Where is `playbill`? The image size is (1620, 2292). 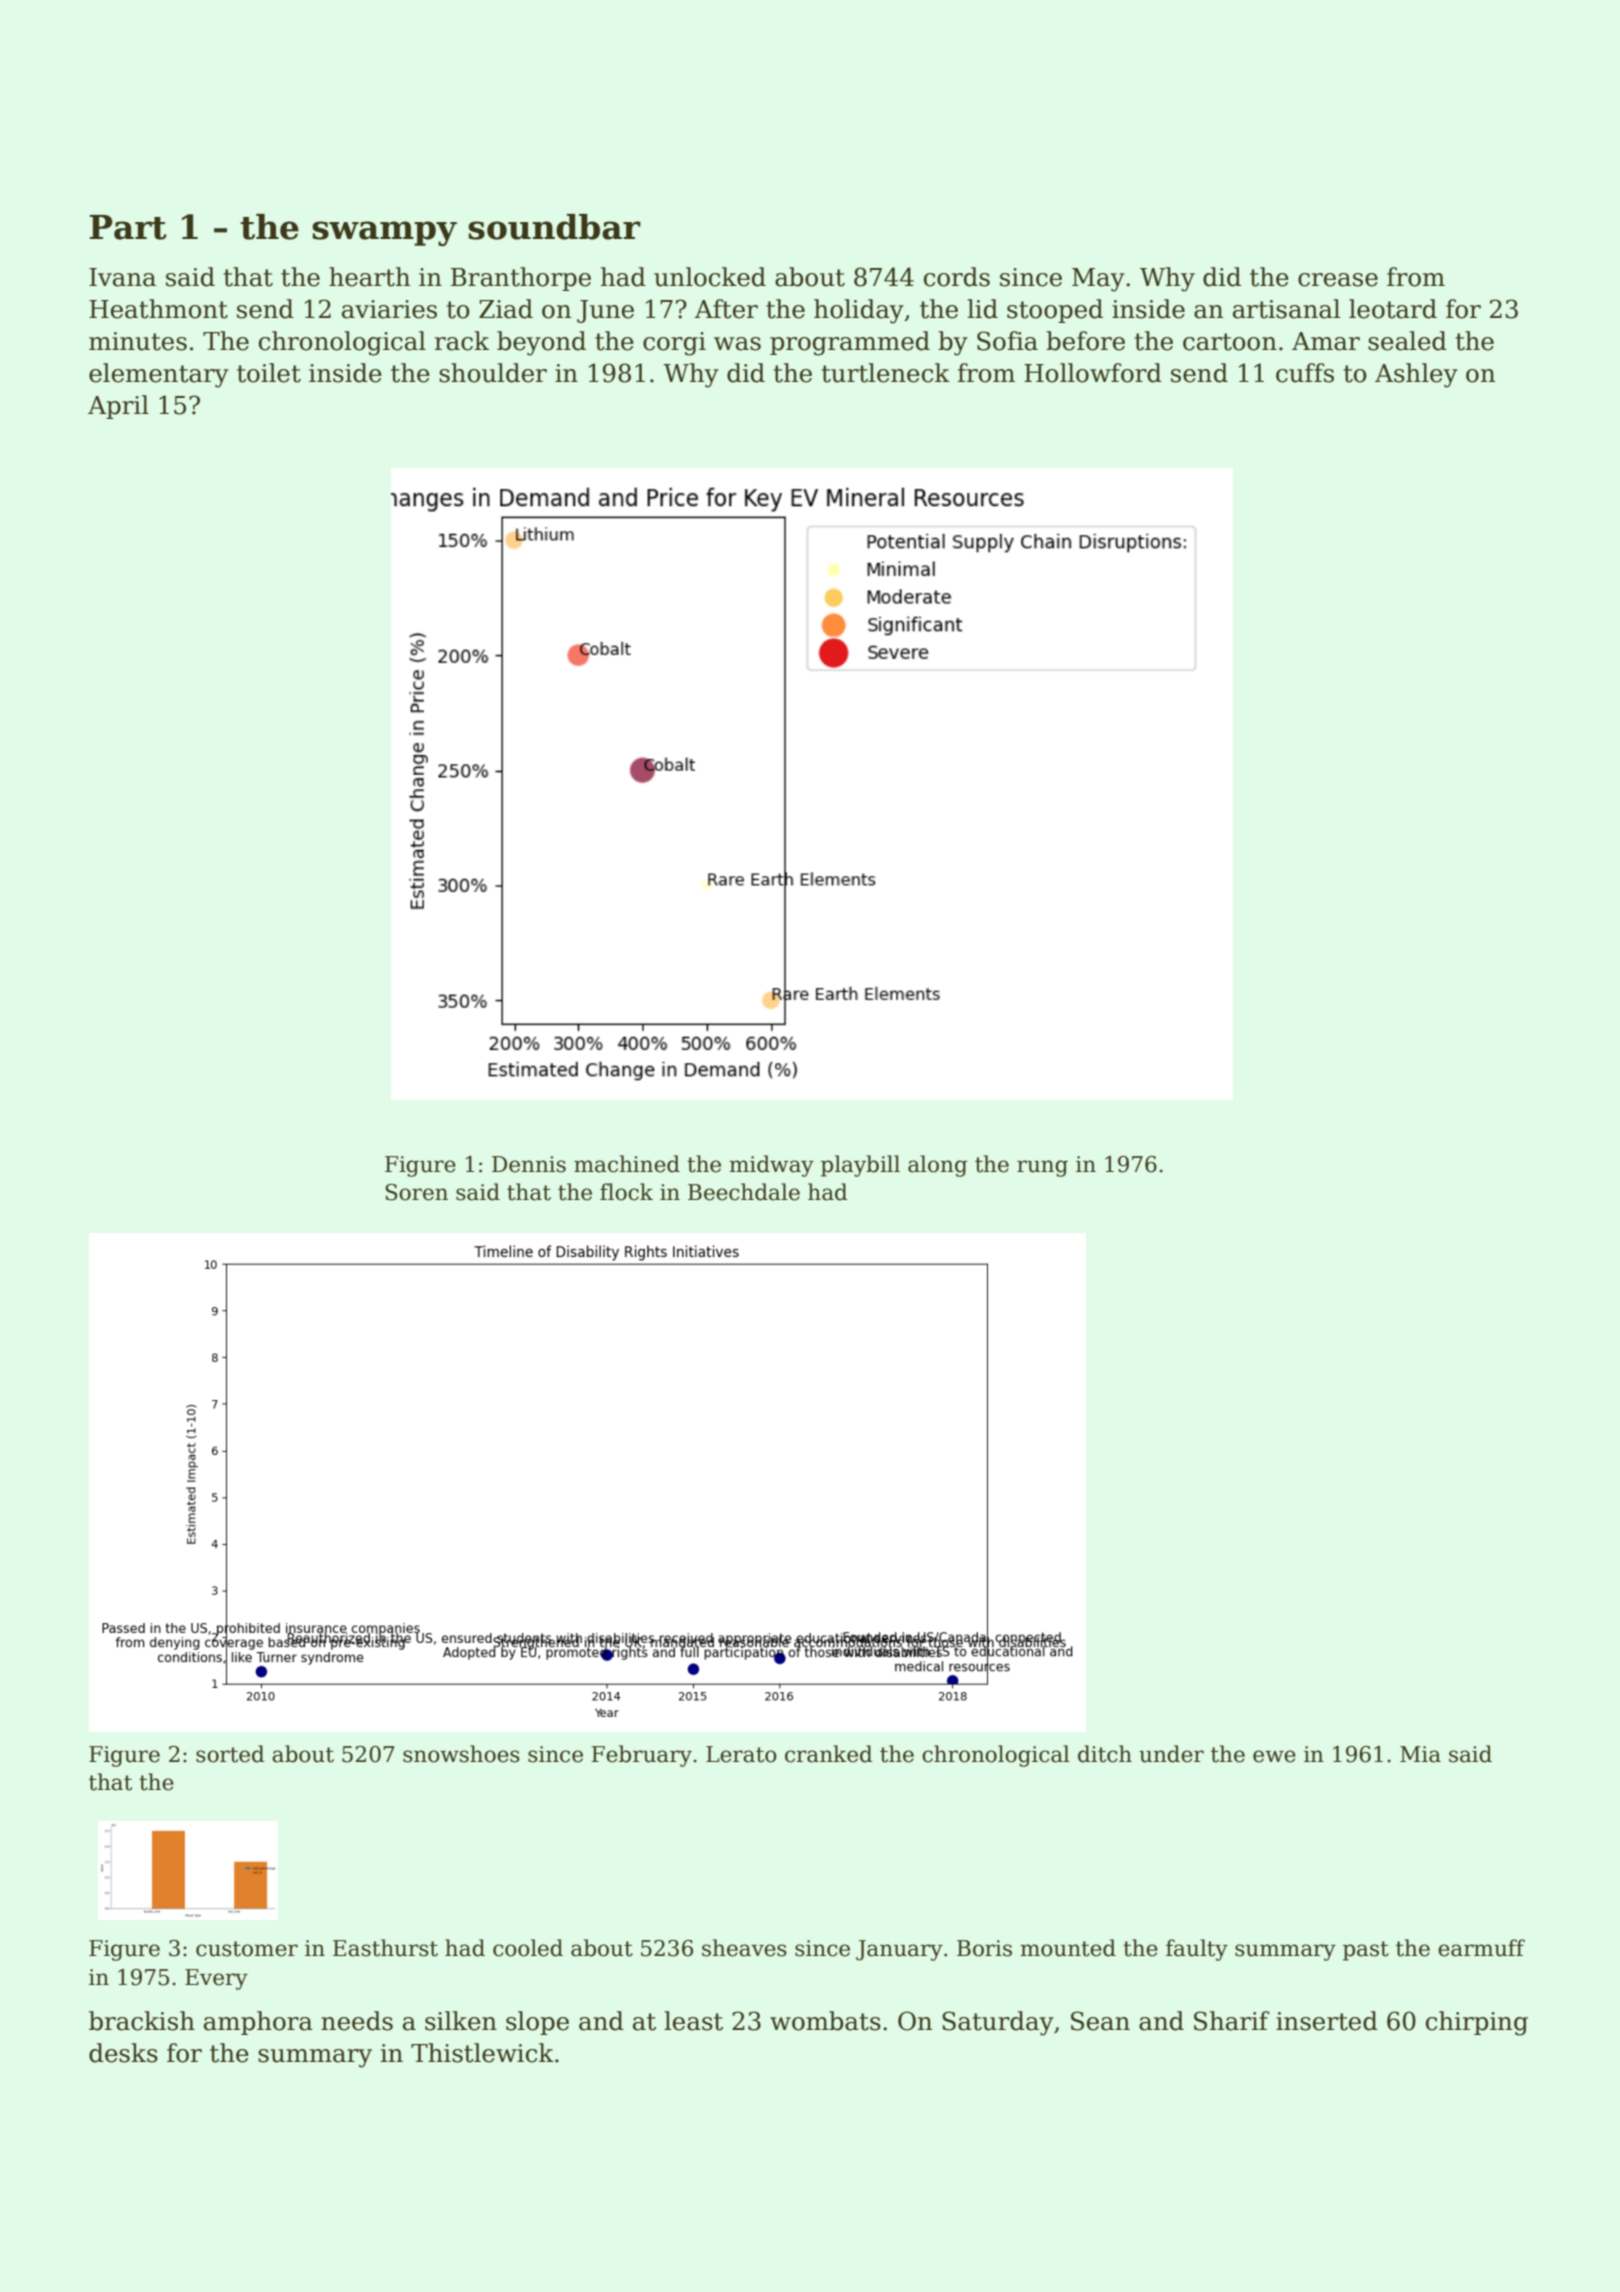 playbill is located at coordinates (860, 1166).
